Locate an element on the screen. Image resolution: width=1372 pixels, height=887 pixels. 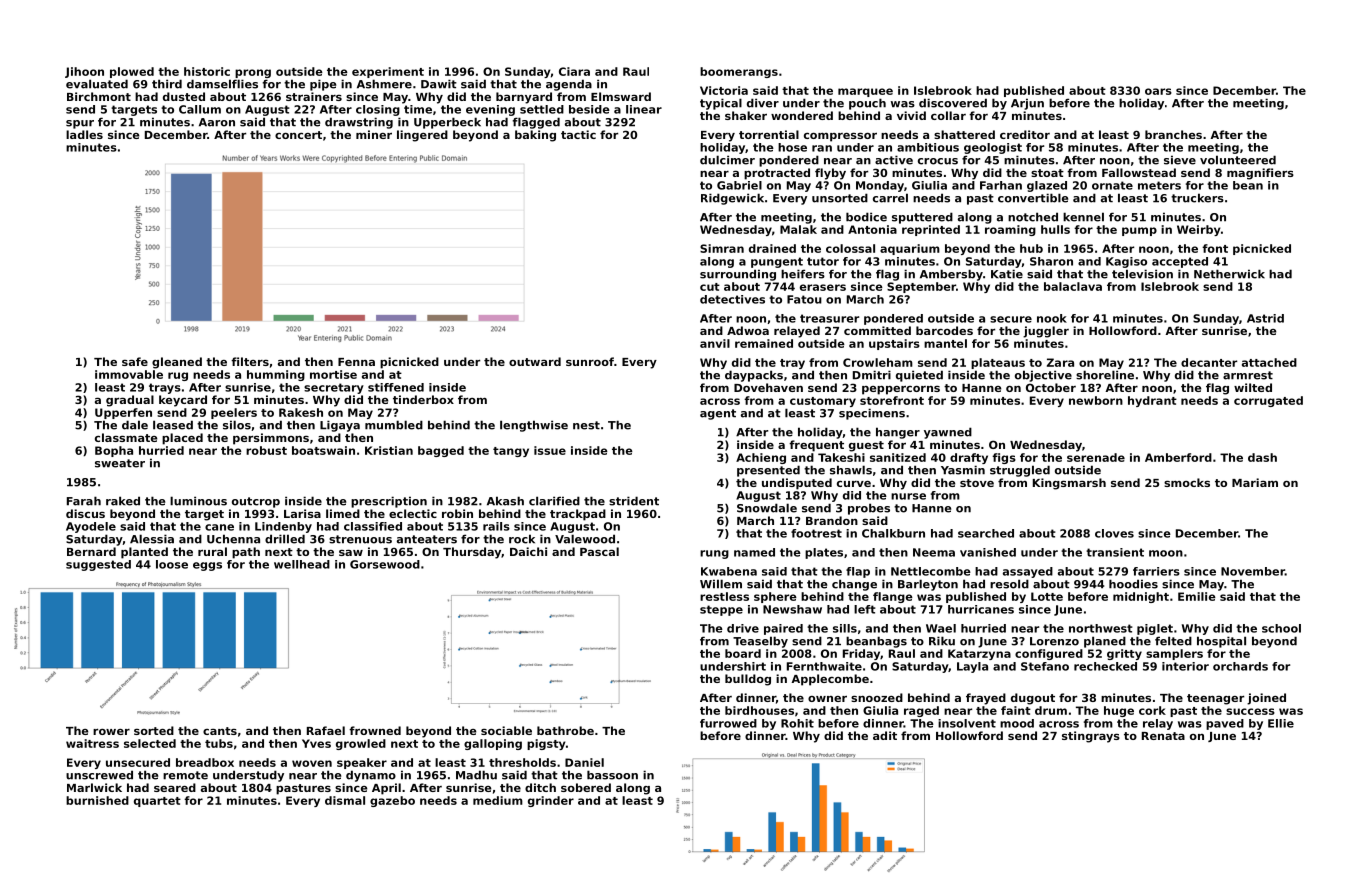
stoat is located at coordinates (1047, 173).
